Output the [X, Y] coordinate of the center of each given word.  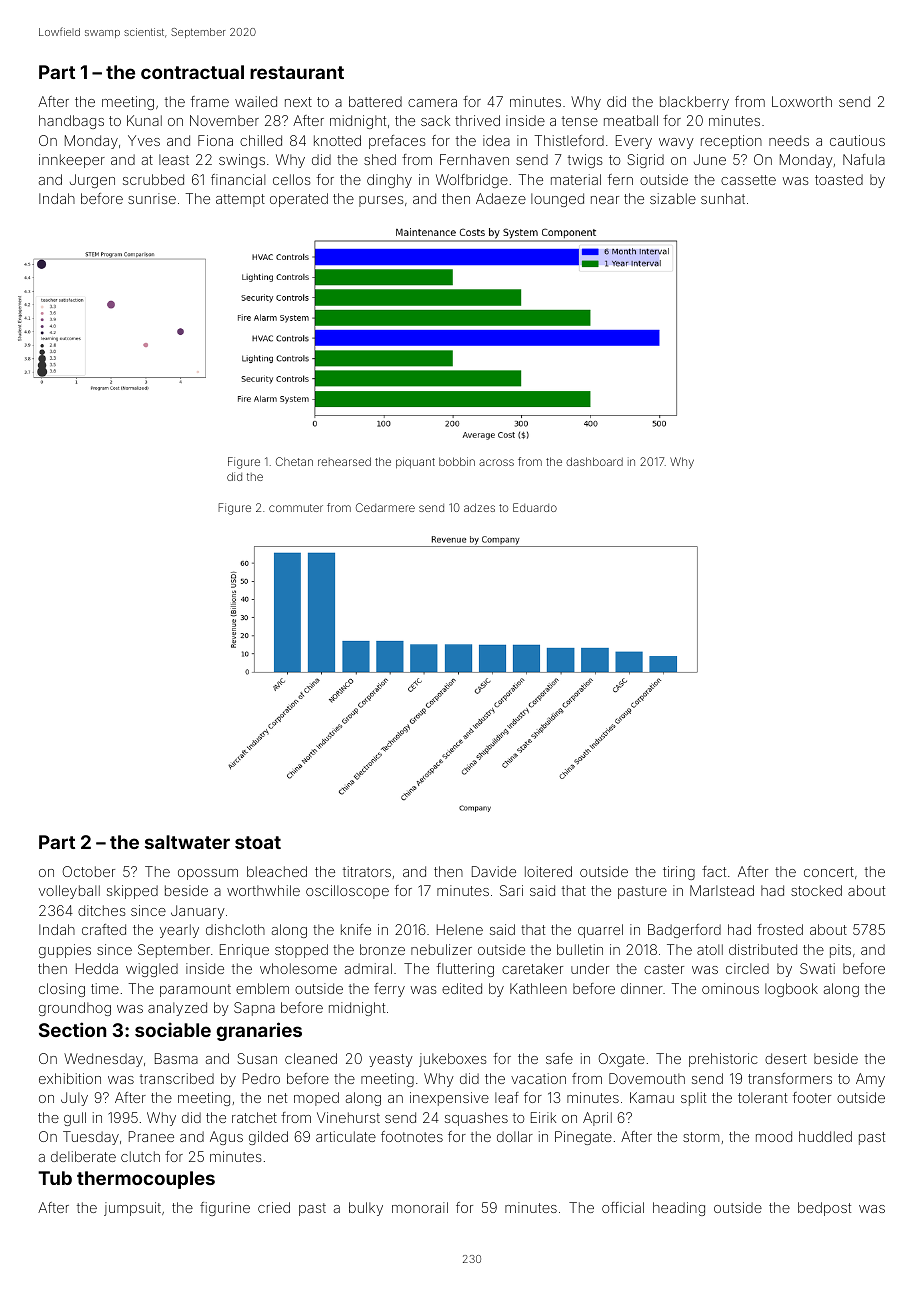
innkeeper [72, 161]
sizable [673, 198]
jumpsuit [132, 1209]
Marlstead [722, 890]
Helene [460, 929]
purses [381, 201]
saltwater [187, 842]
